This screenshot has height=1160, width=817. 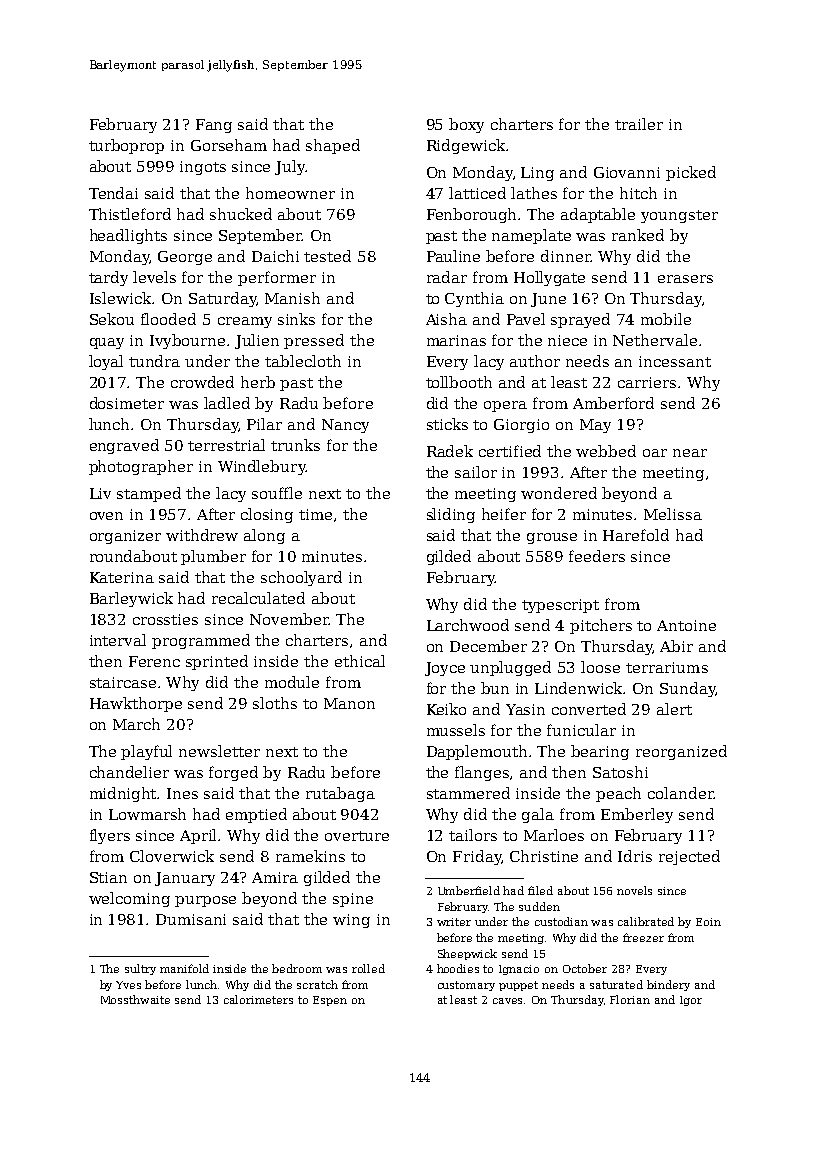 I want to click on flyers, so click(x=110, y=836).
